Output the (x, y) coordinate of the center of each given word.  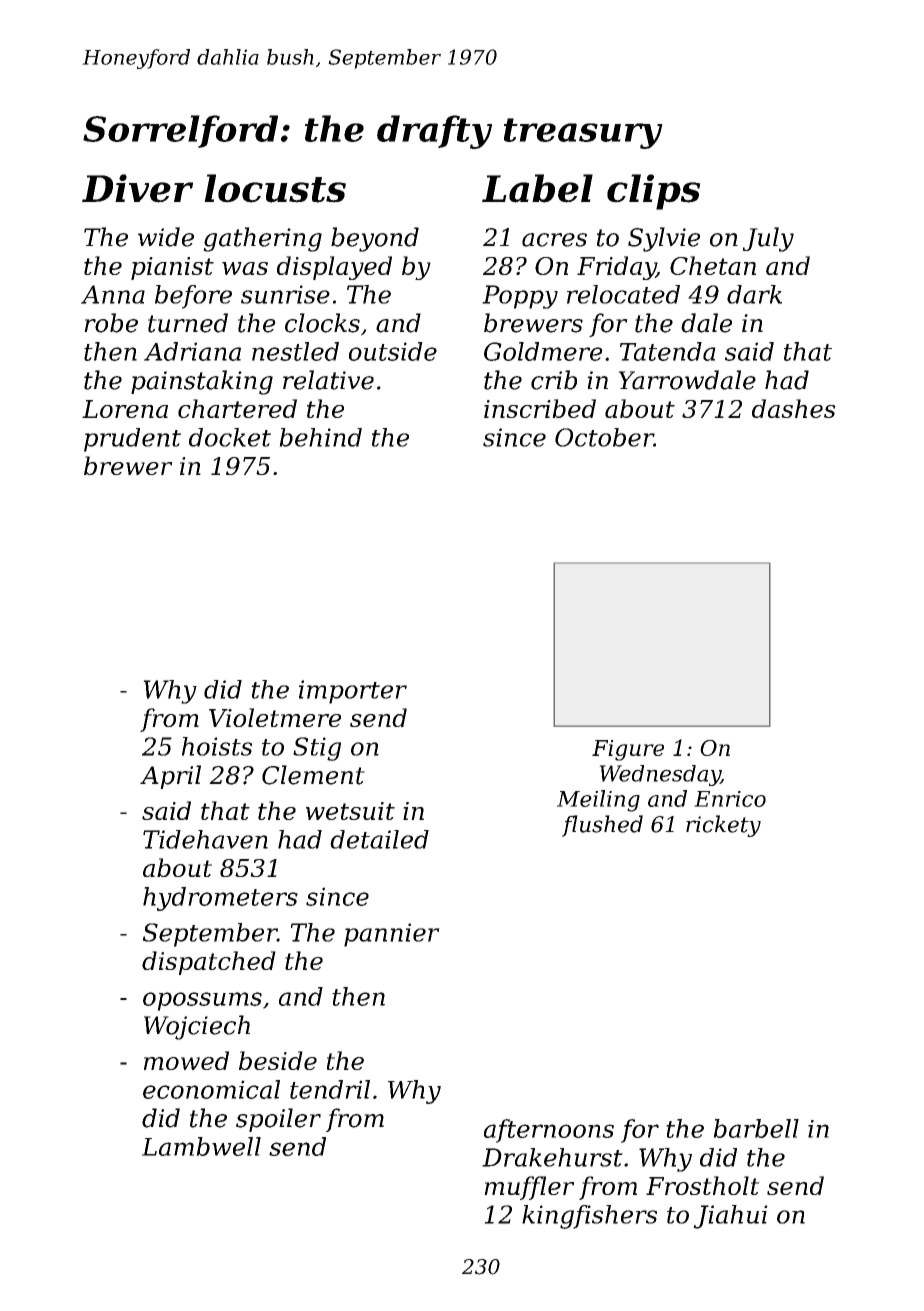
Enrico (730, 799)
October (604, 437)
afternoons (549, 1131)
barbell (756, 1128)
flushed (602, 826)
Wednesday (660, 775)
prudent (132, 440)
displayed (334, 268)
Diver (137, 188)
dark (754, 294)
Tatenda (668, 351)
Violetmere (275, 717)
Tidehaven (205, 839)
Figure (628, 750)
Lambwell (201, 1146)
